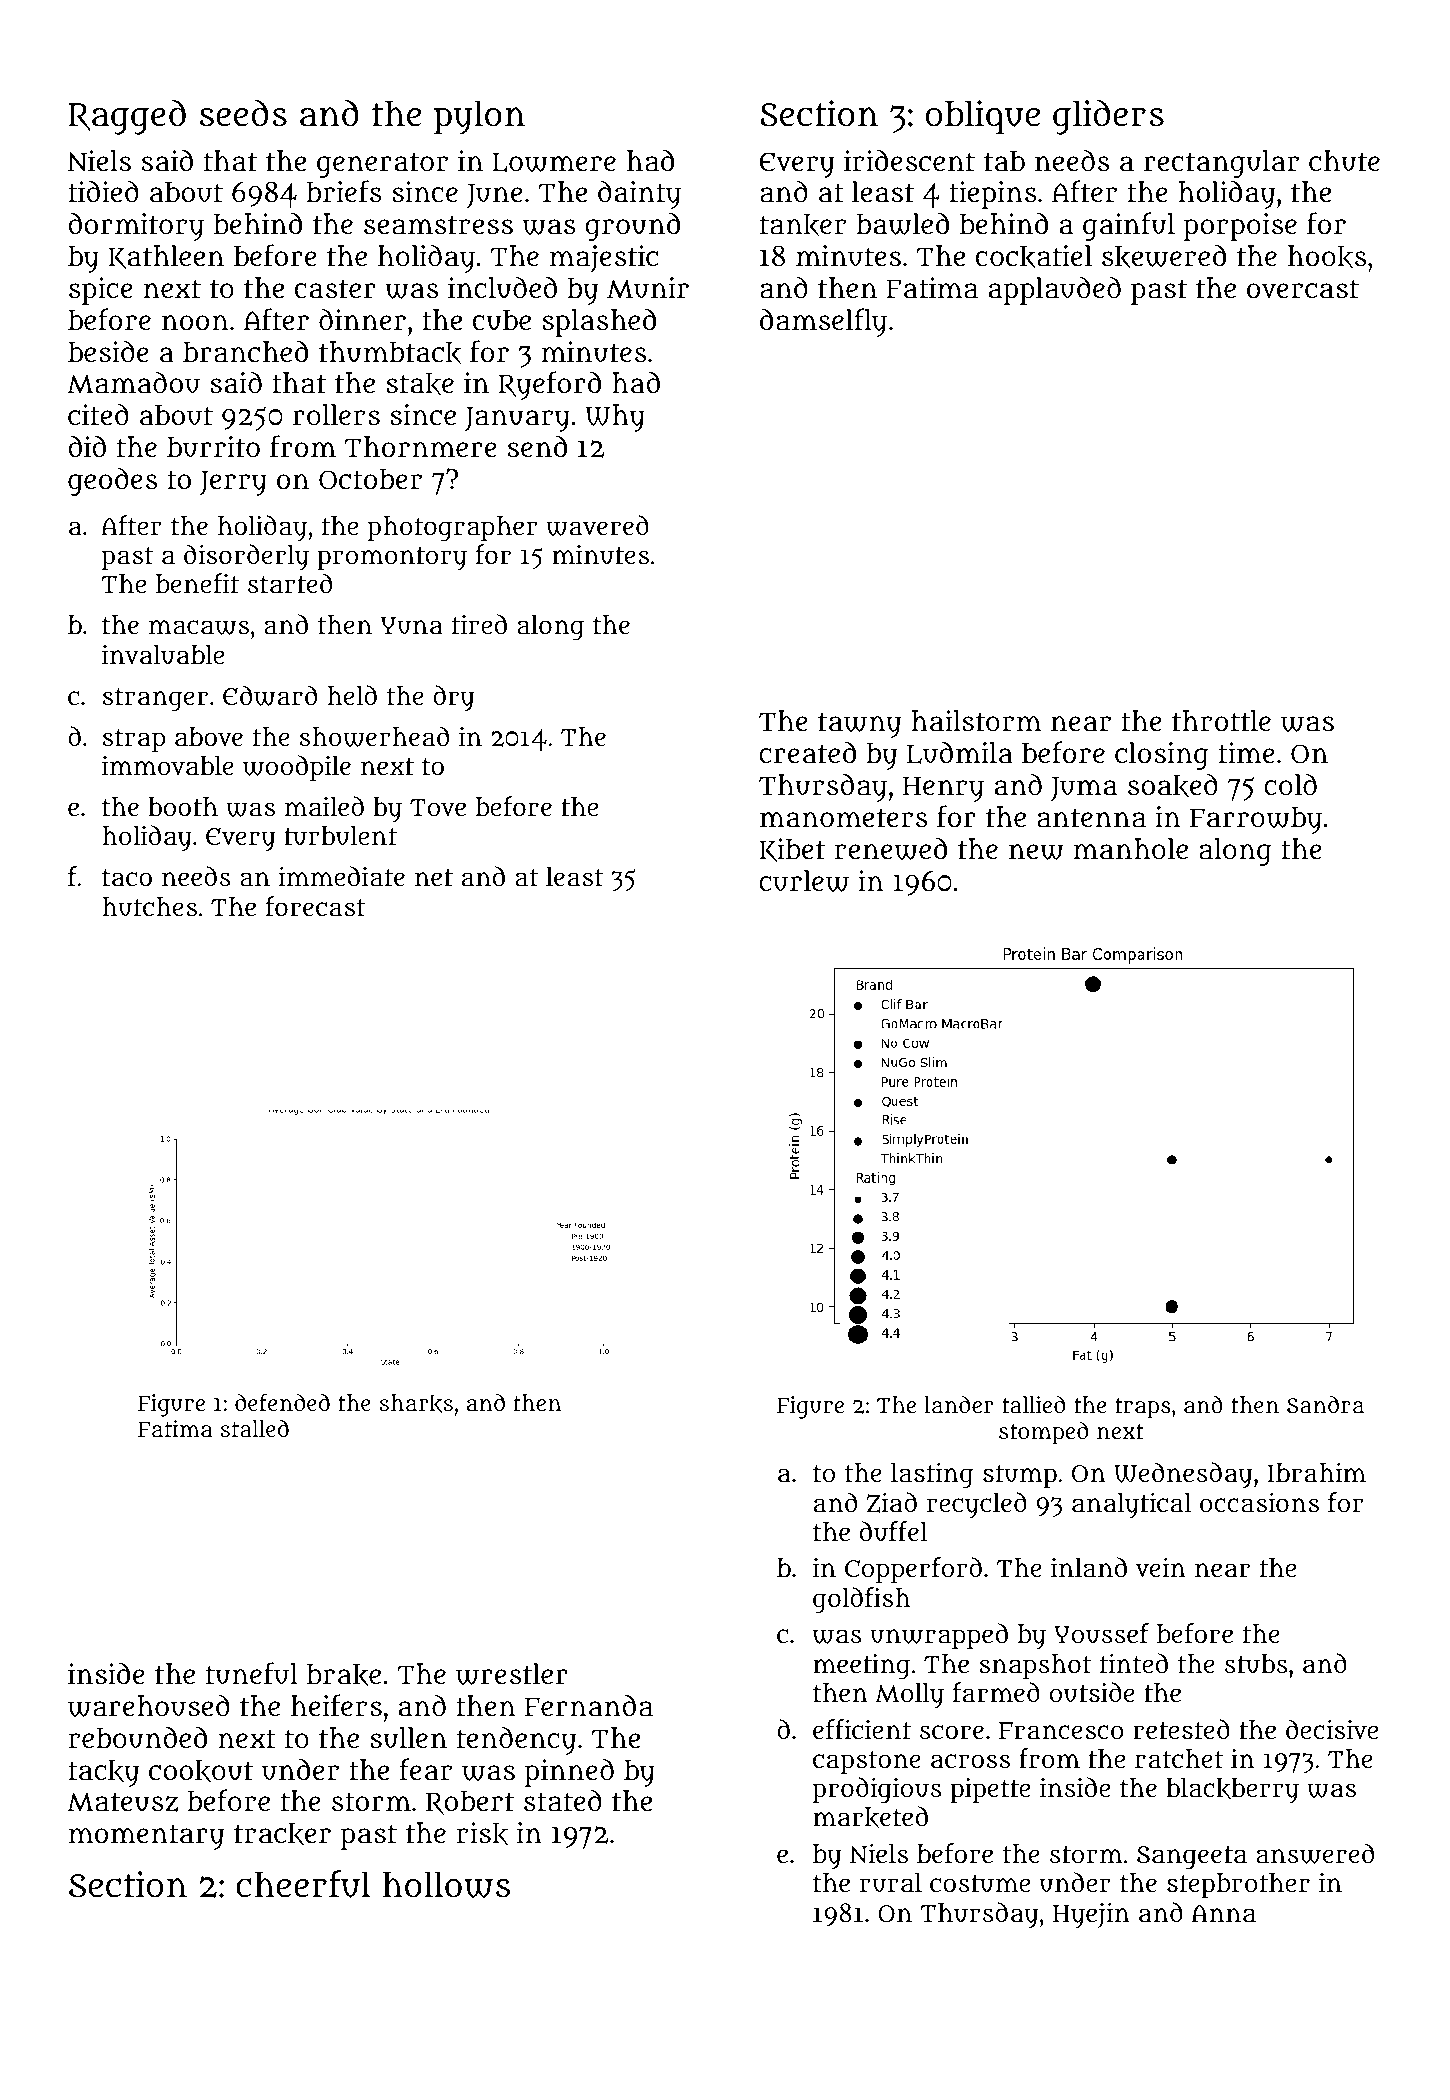  I want to click on lasting, so click(932, 1476).
